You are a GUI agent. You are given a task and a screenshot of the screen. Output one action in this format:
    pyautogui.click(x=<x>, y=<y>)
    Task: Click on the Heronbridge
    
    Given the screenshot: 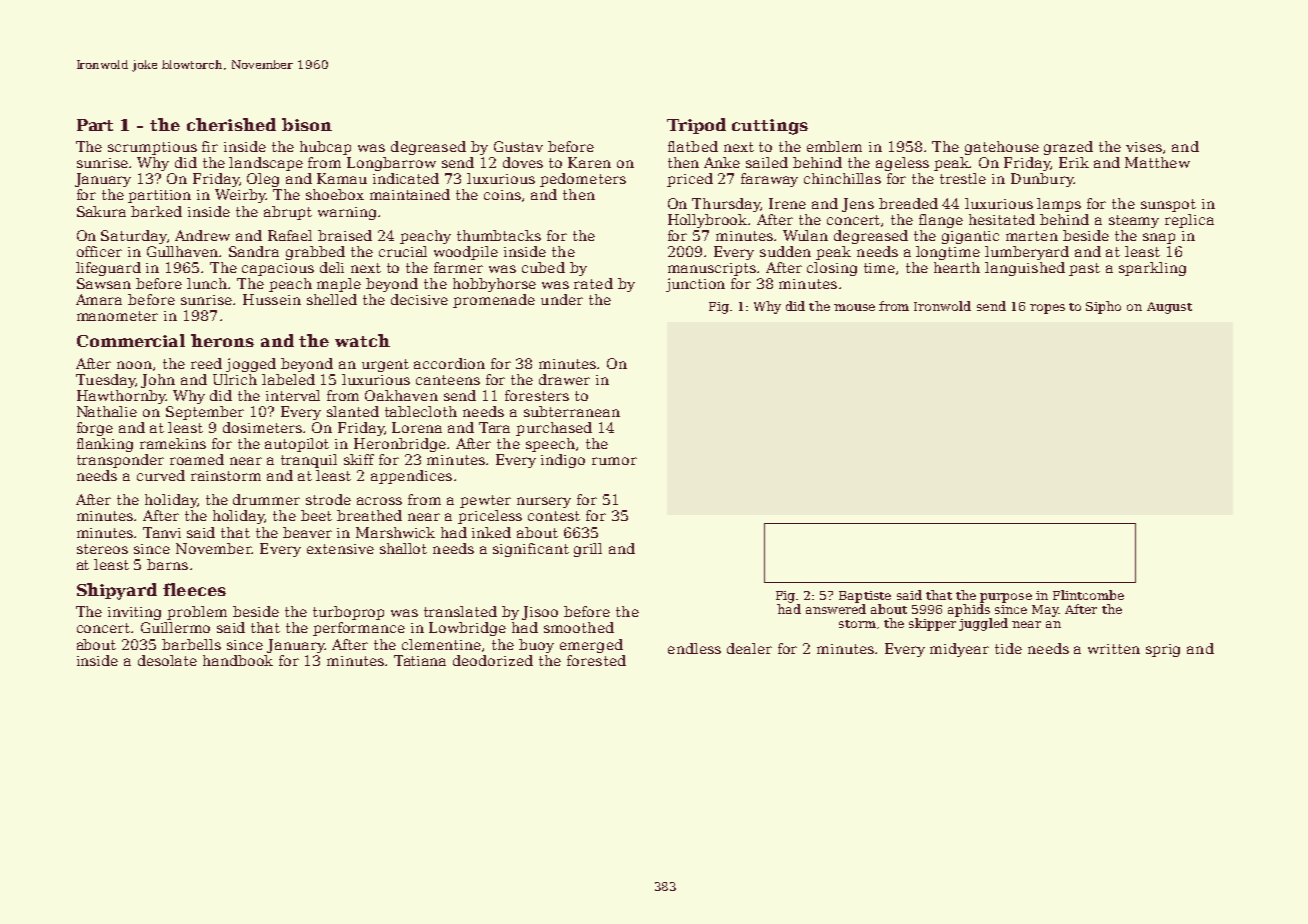 What is the action you would take?
    pyautogui.click(x=400, y=445)
